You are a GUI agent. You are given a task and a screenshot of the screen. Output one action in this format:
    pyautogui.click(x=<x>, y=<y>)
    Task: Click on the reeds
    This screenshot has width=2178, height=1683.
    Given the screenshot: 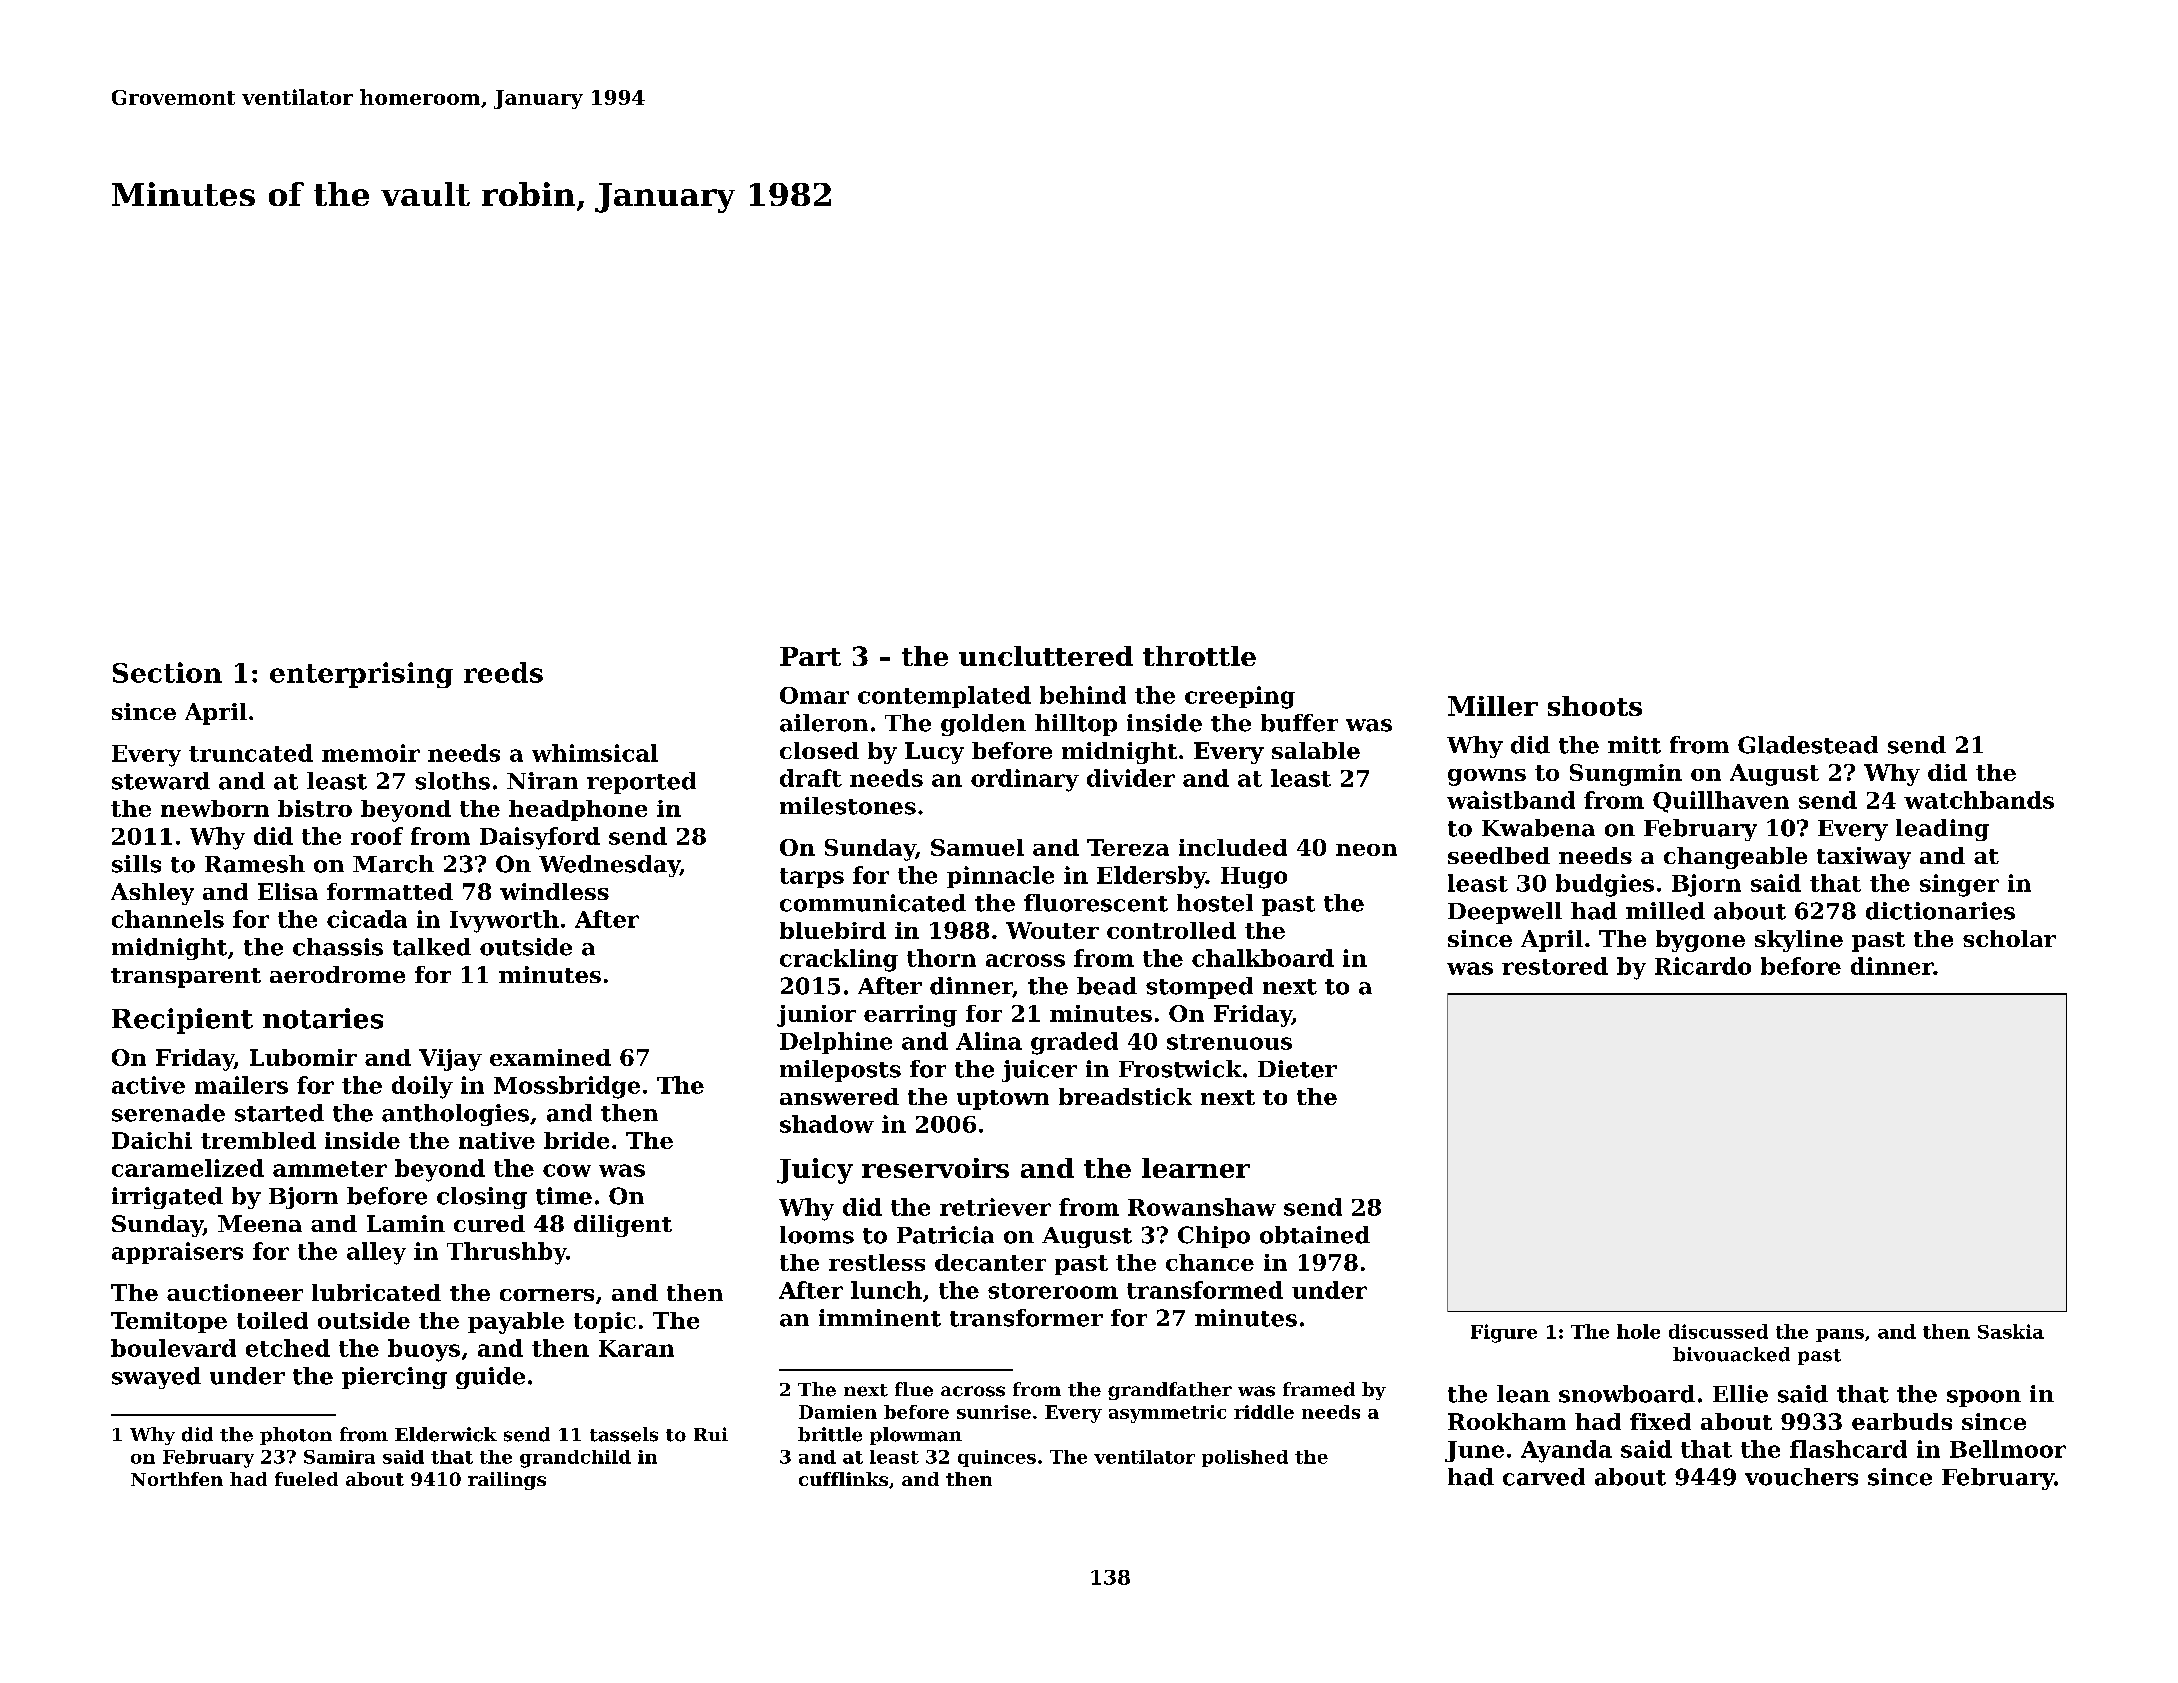 What is the action you would take?
    pyautogui.click(x=503, y=672)
